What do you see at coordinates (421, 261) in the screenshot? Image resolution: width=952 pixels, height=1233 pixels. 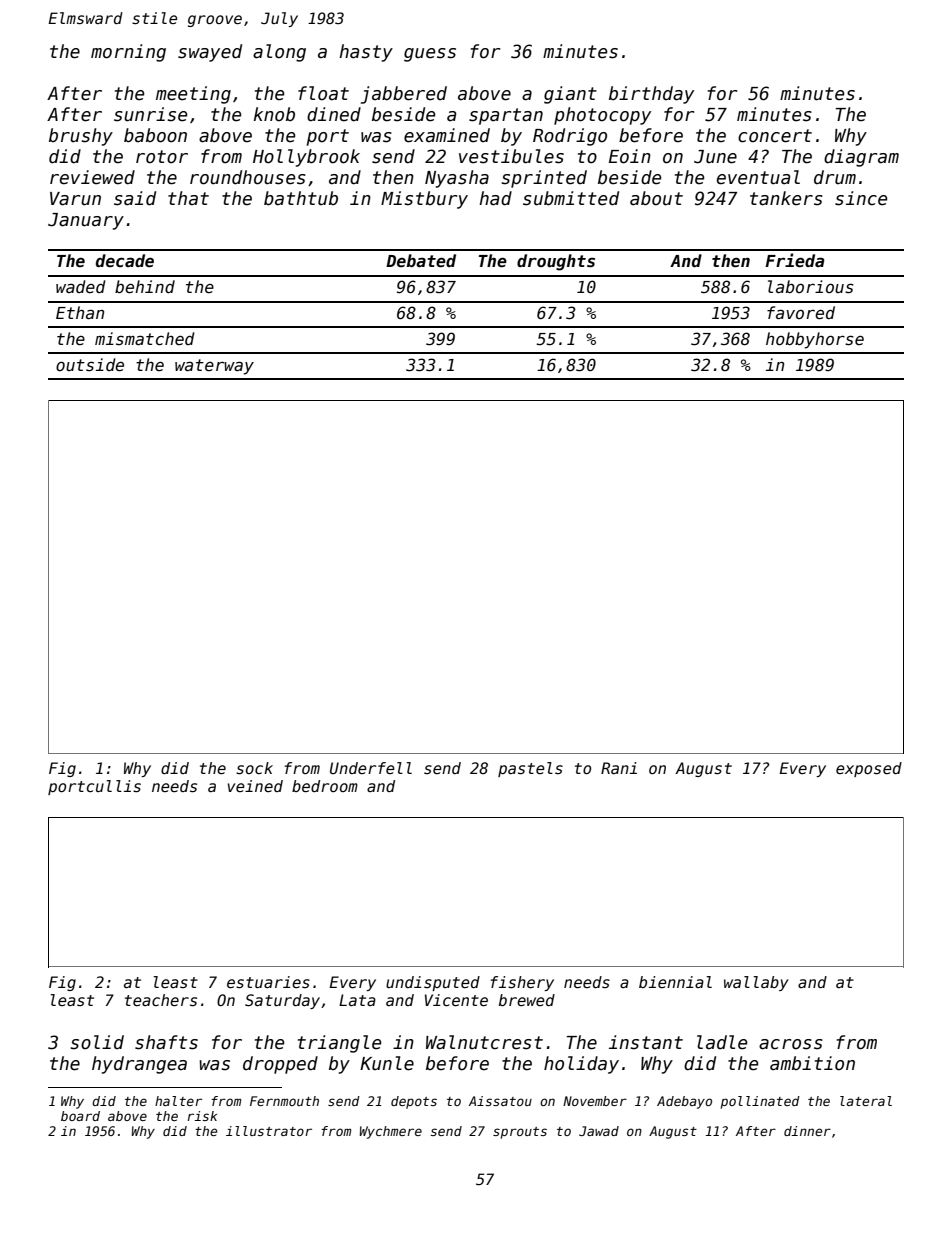 I see `Debated` at bounding box center [421, 261].
